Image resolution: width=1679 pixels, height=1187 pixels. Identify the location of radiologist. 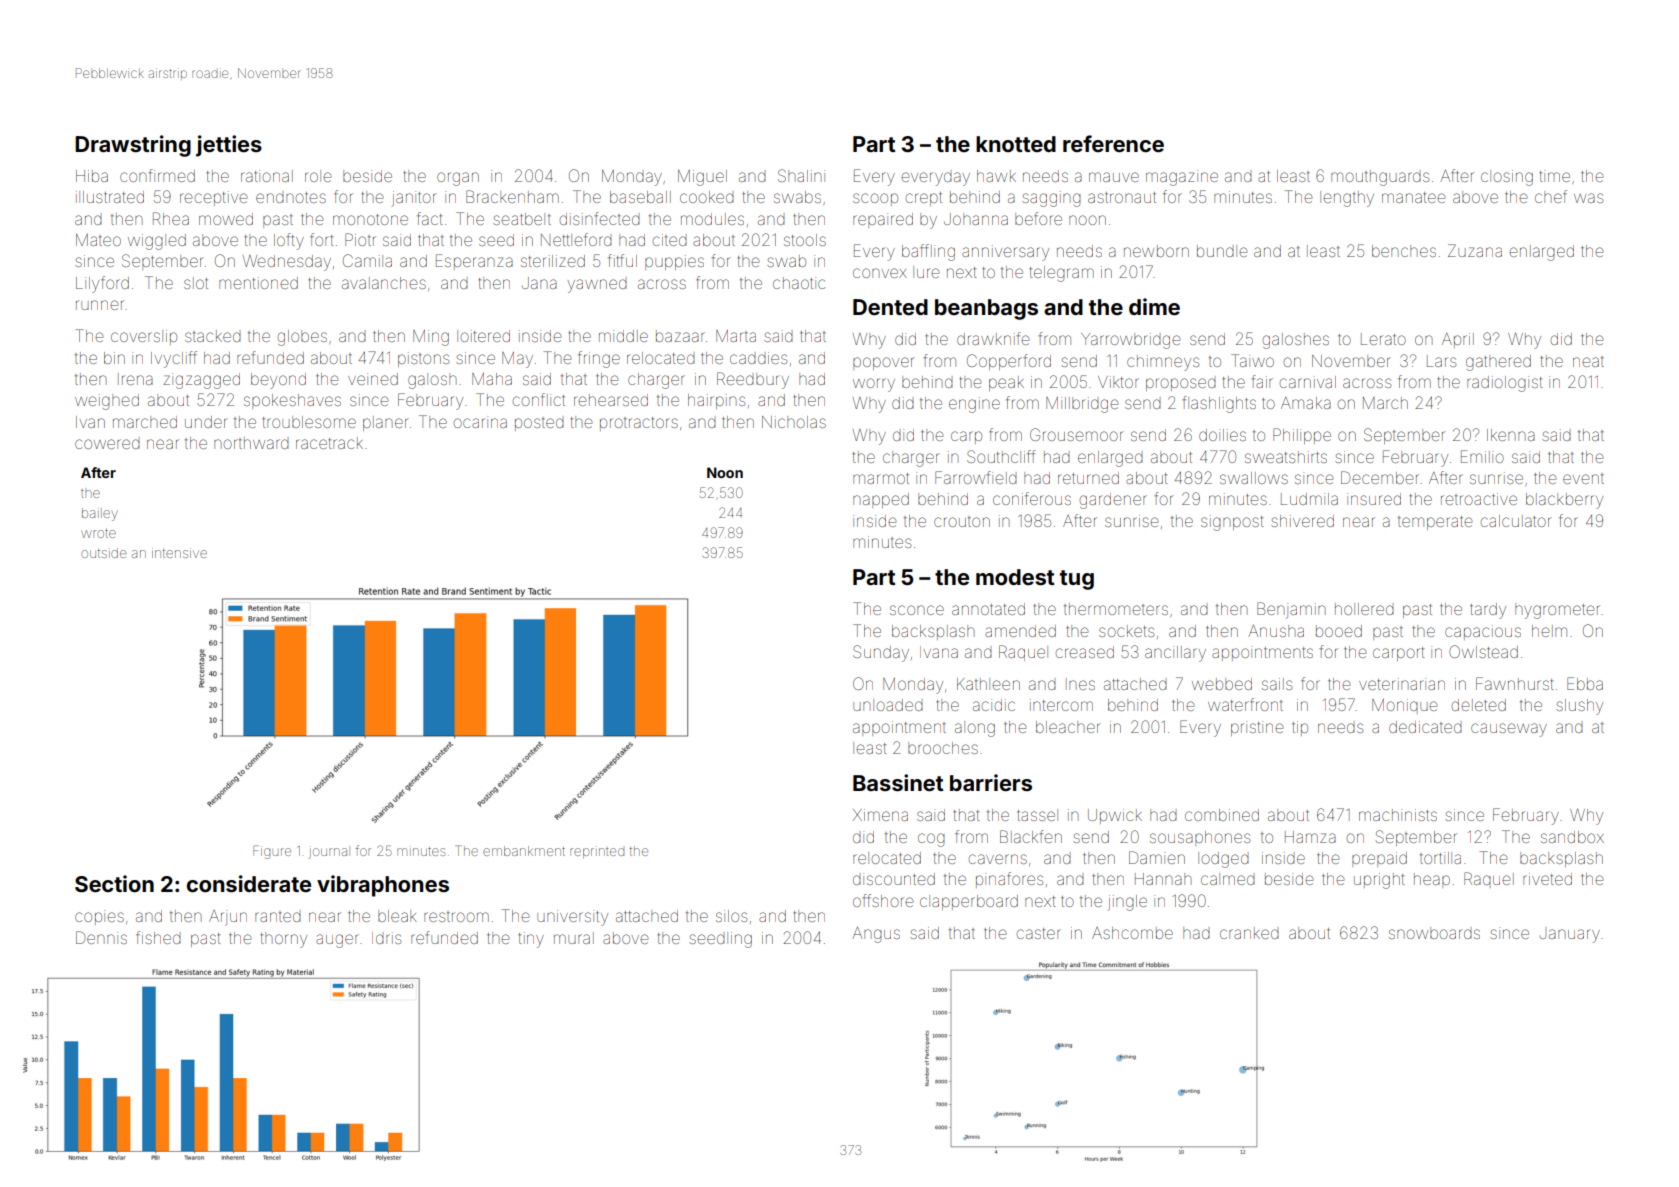
(1505, 384).
